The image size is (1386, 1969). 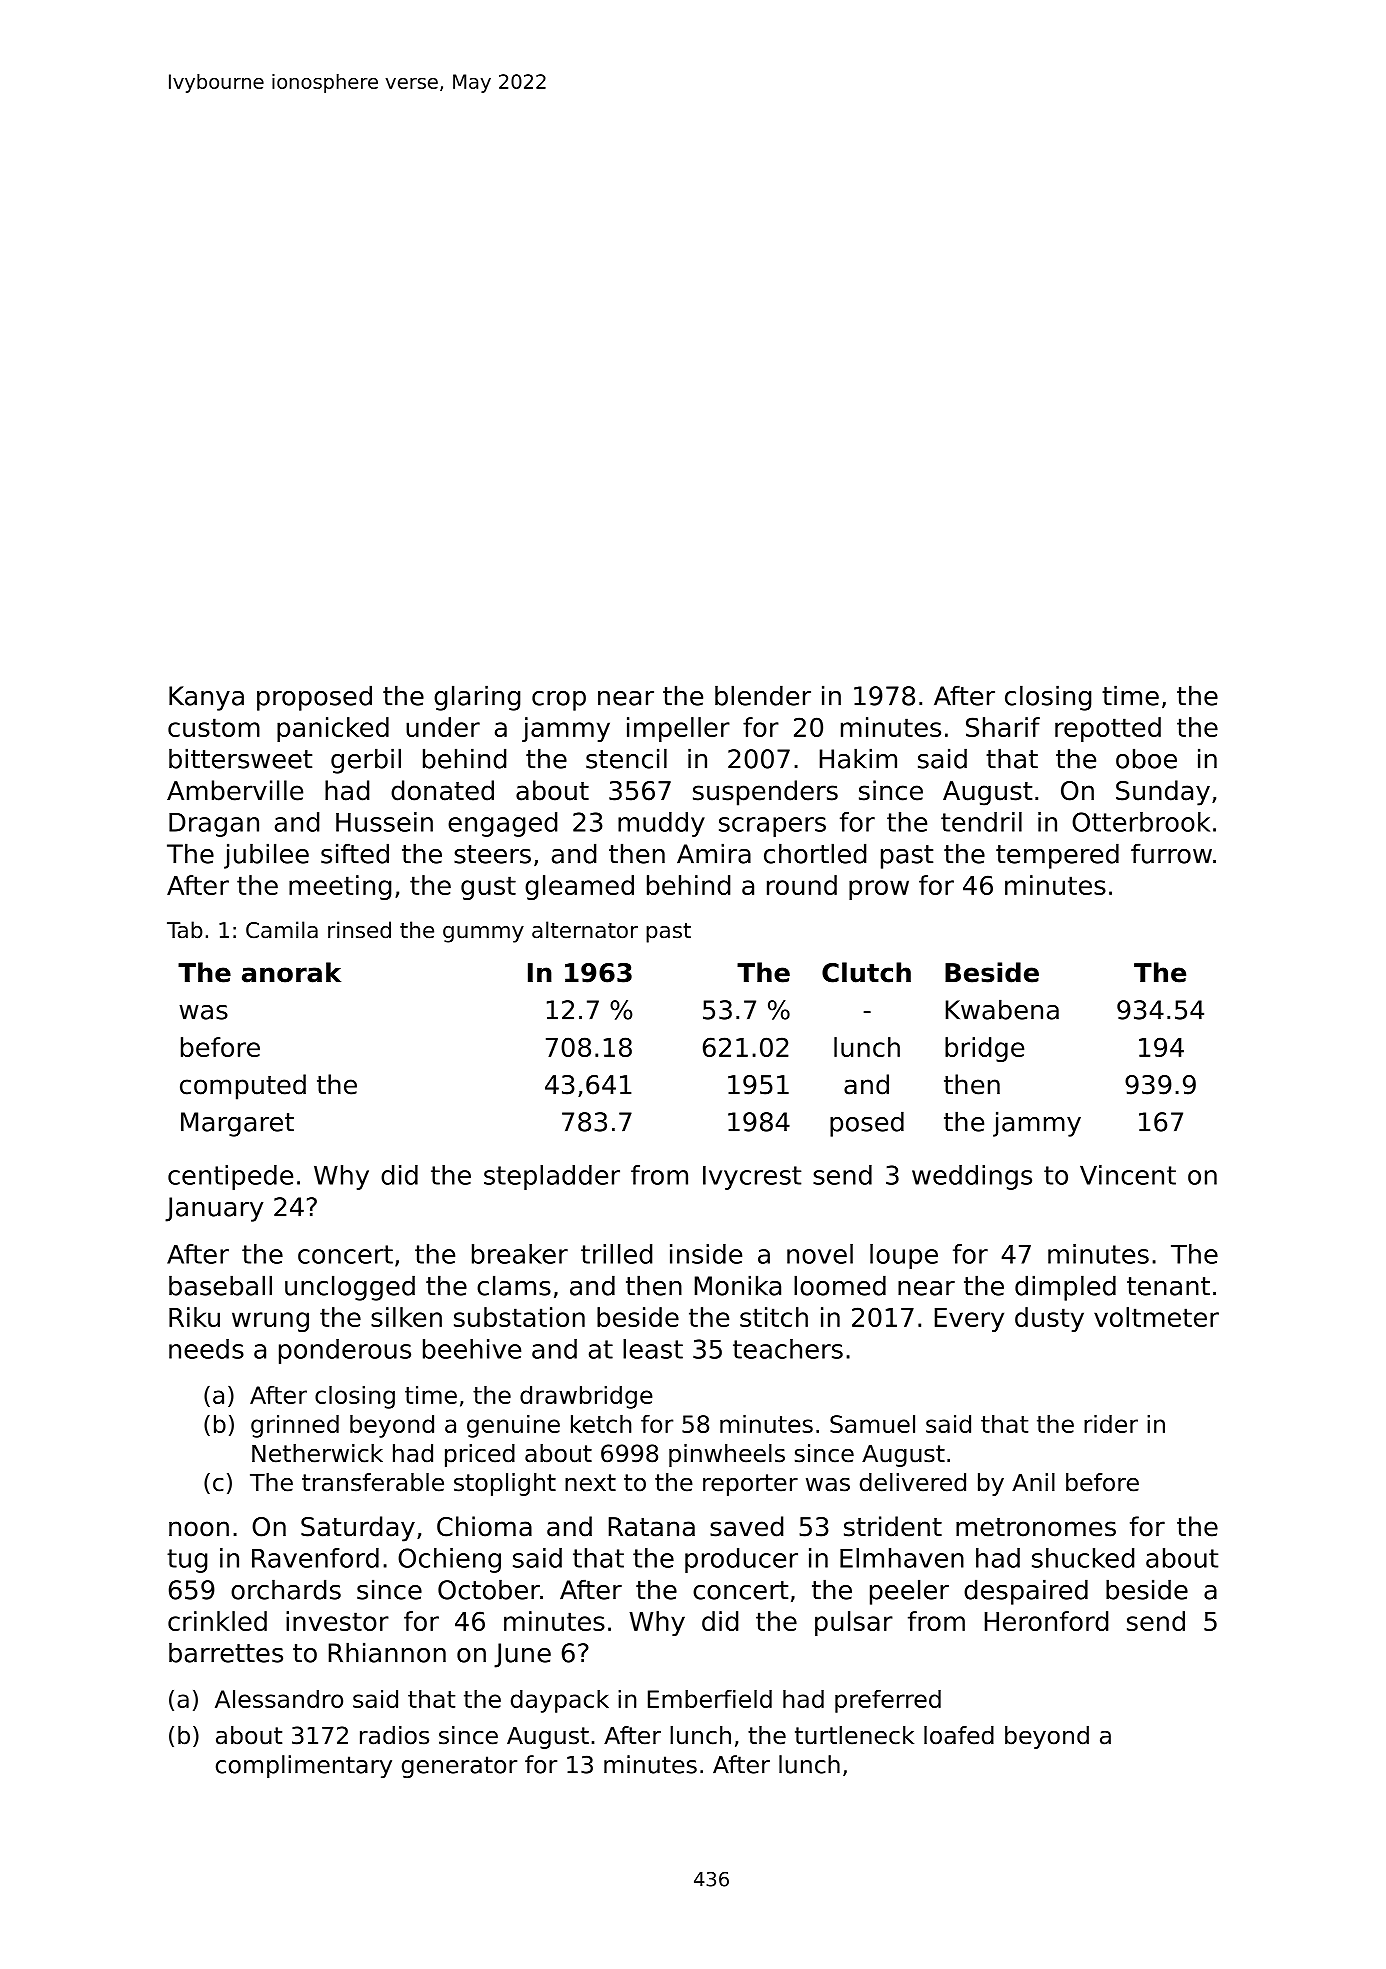 What do you see at coordinates (237, 1124) in the page?
I see `Margaret` at bounding box center [237, 1124].
